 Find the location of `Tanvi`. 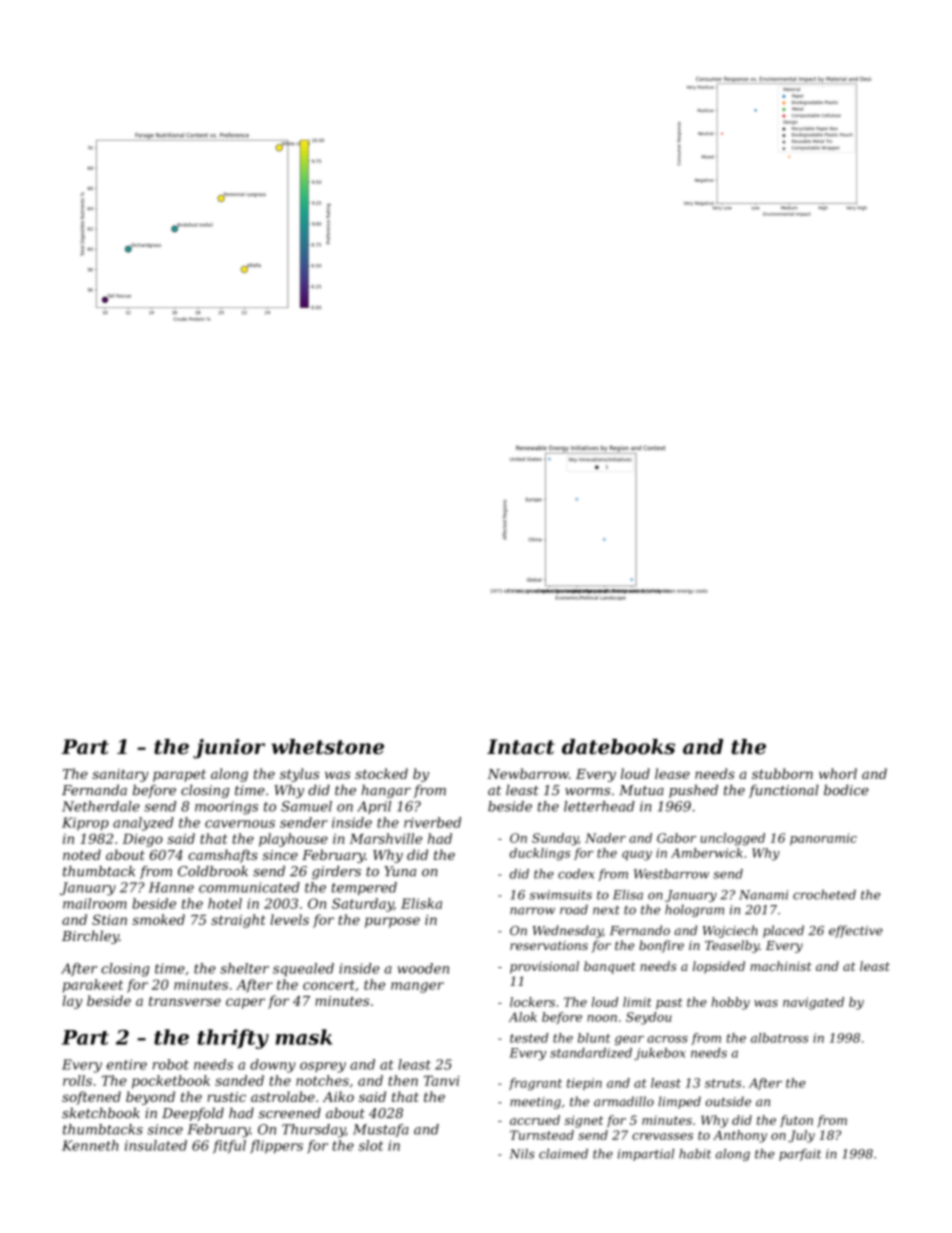

Tanvi is located at coordinates (442, 1080).
